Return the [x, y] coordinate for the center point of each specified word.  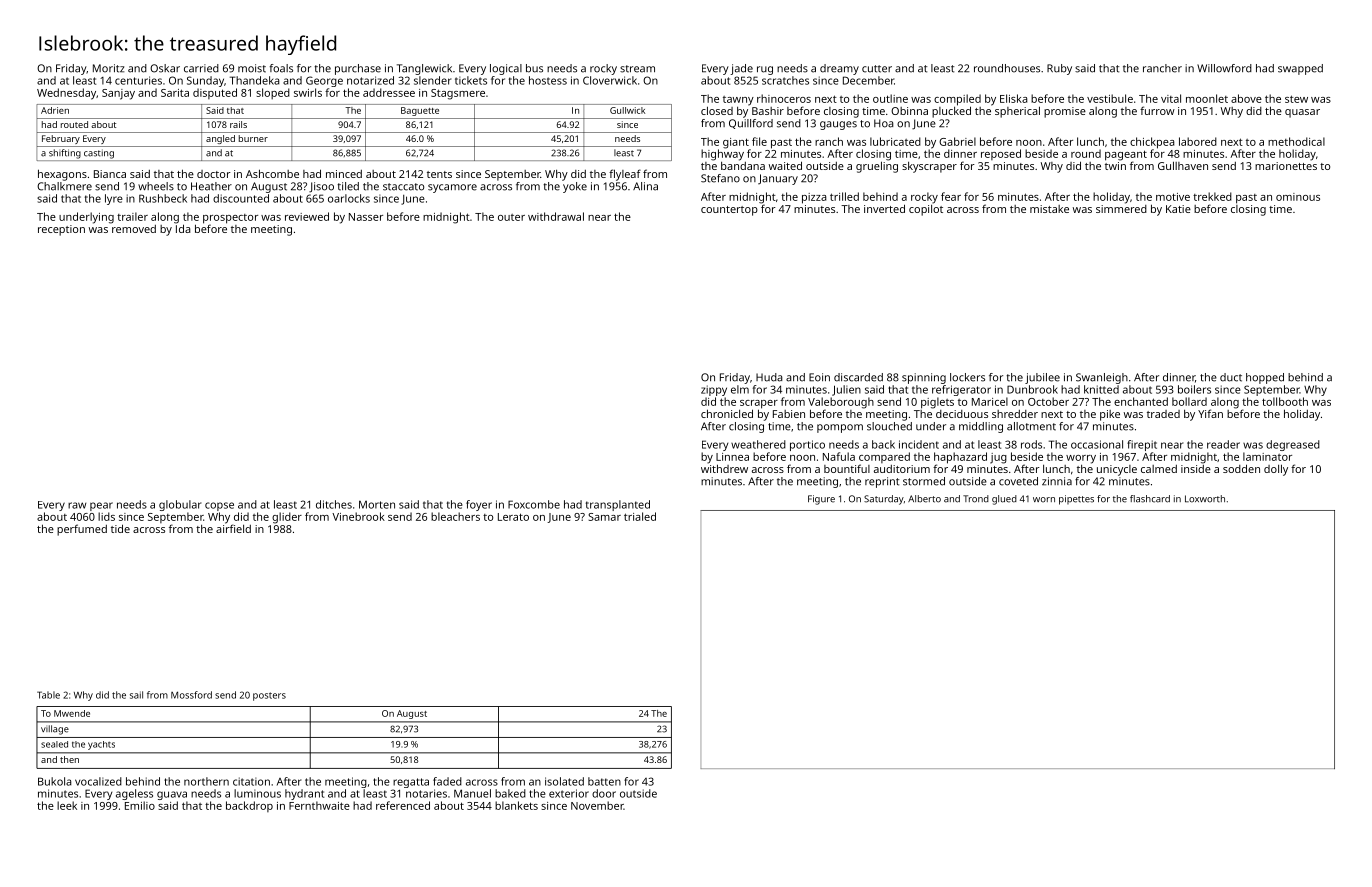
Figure [821, 500]
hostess [548, 80]
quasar [1302, 113]
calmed [1159, 469]
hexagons [62, 175]
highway [722, 155]
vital [1171, 98]
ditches [334, 504]
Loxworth [1205, 499]
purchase [358, 69]
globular [180, 505]
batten [604, 781]
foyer [479, 505]
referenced [403, 805]
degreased [1293, 445]
